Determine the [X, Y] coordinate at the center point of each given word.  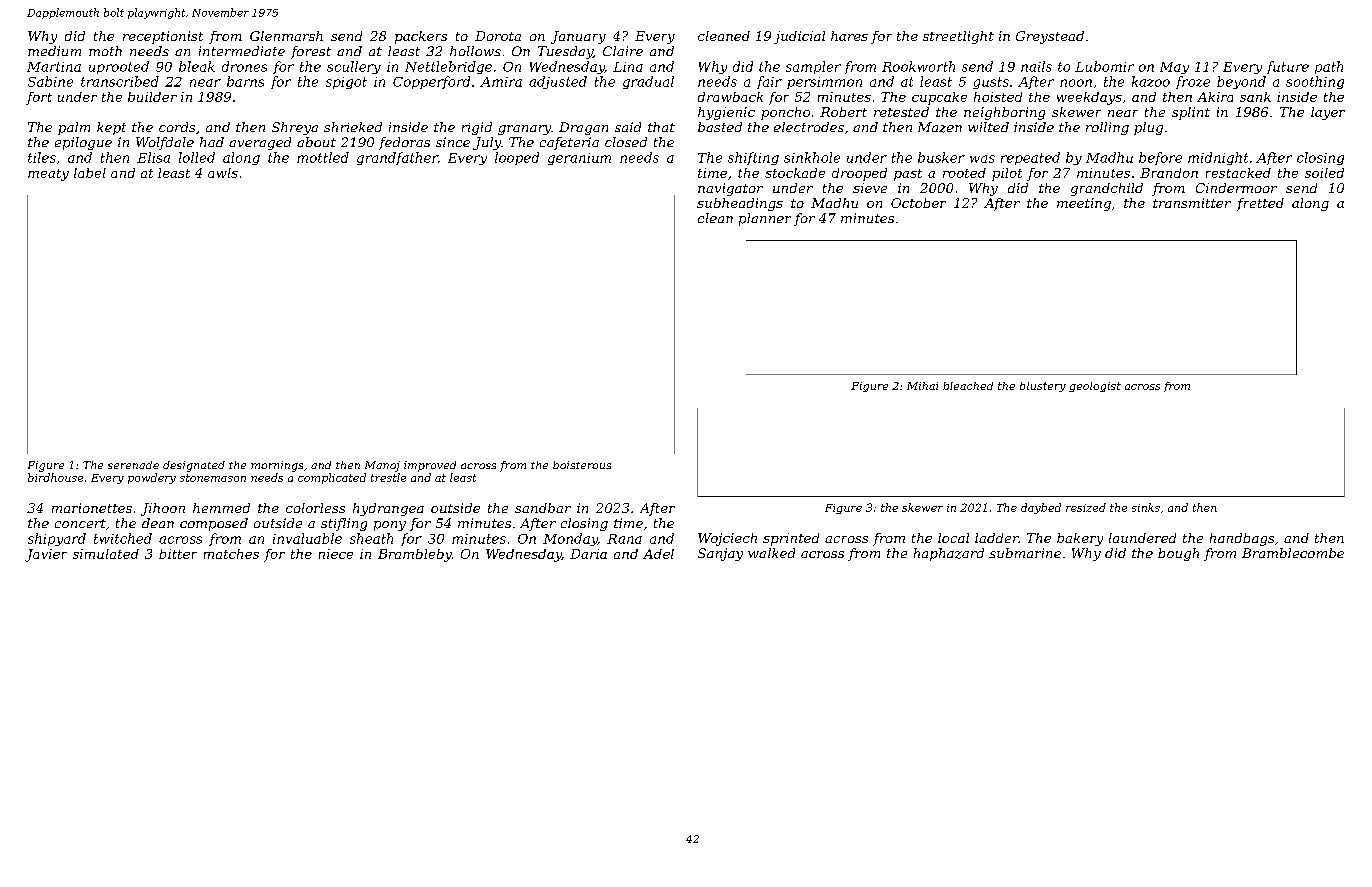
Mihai [922, 386]
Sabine [50, 81]
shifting [753, 158]
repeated [1030, 158]
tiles [42, 157]
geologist [1095, 387]
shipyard [57, 539]
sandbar [543, 508]
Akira [1215, 97]
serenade [133, 465]
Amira [501, 82]
